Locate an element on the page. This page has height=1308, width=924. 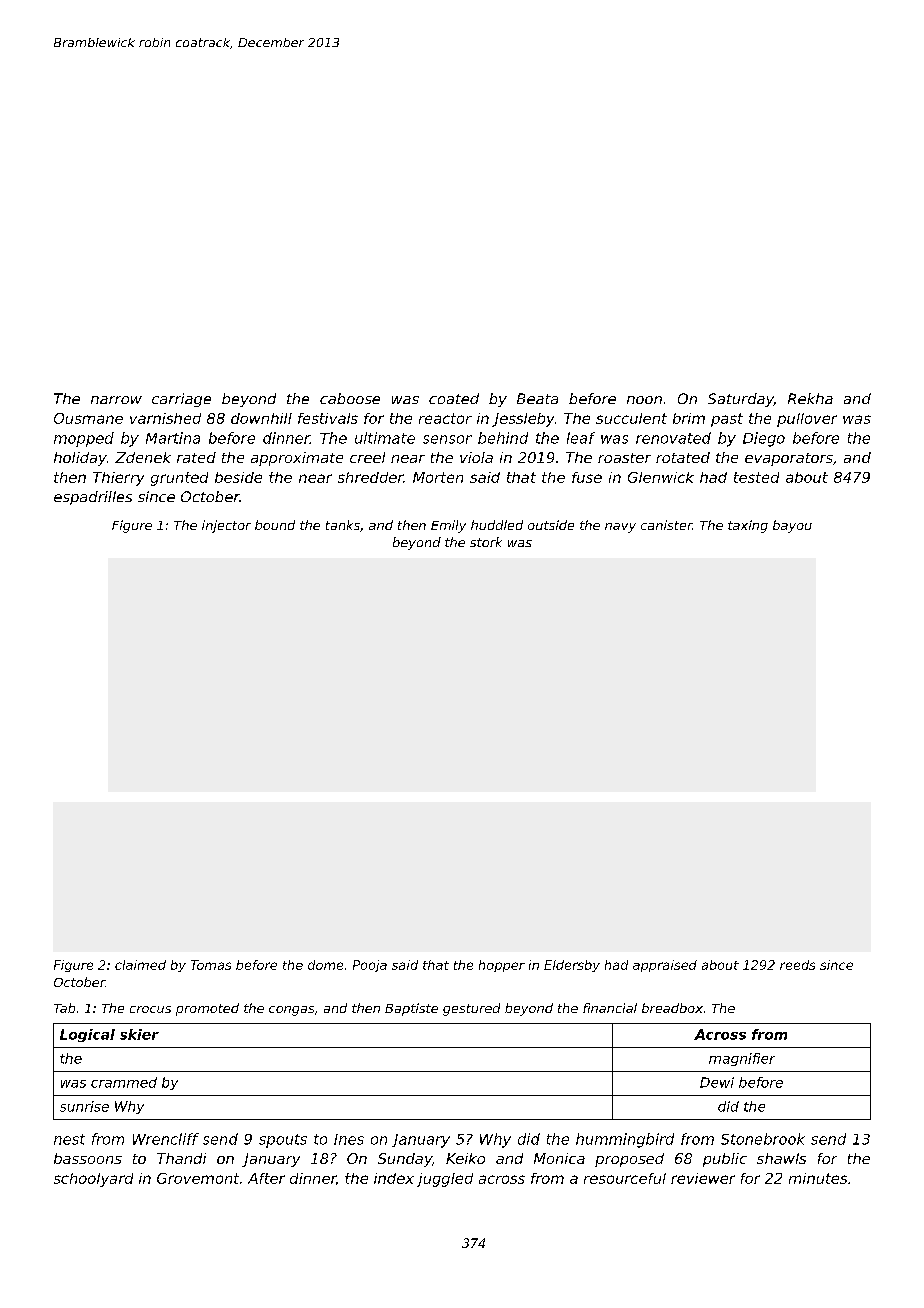
tested is located at coordinates (756, 477).
